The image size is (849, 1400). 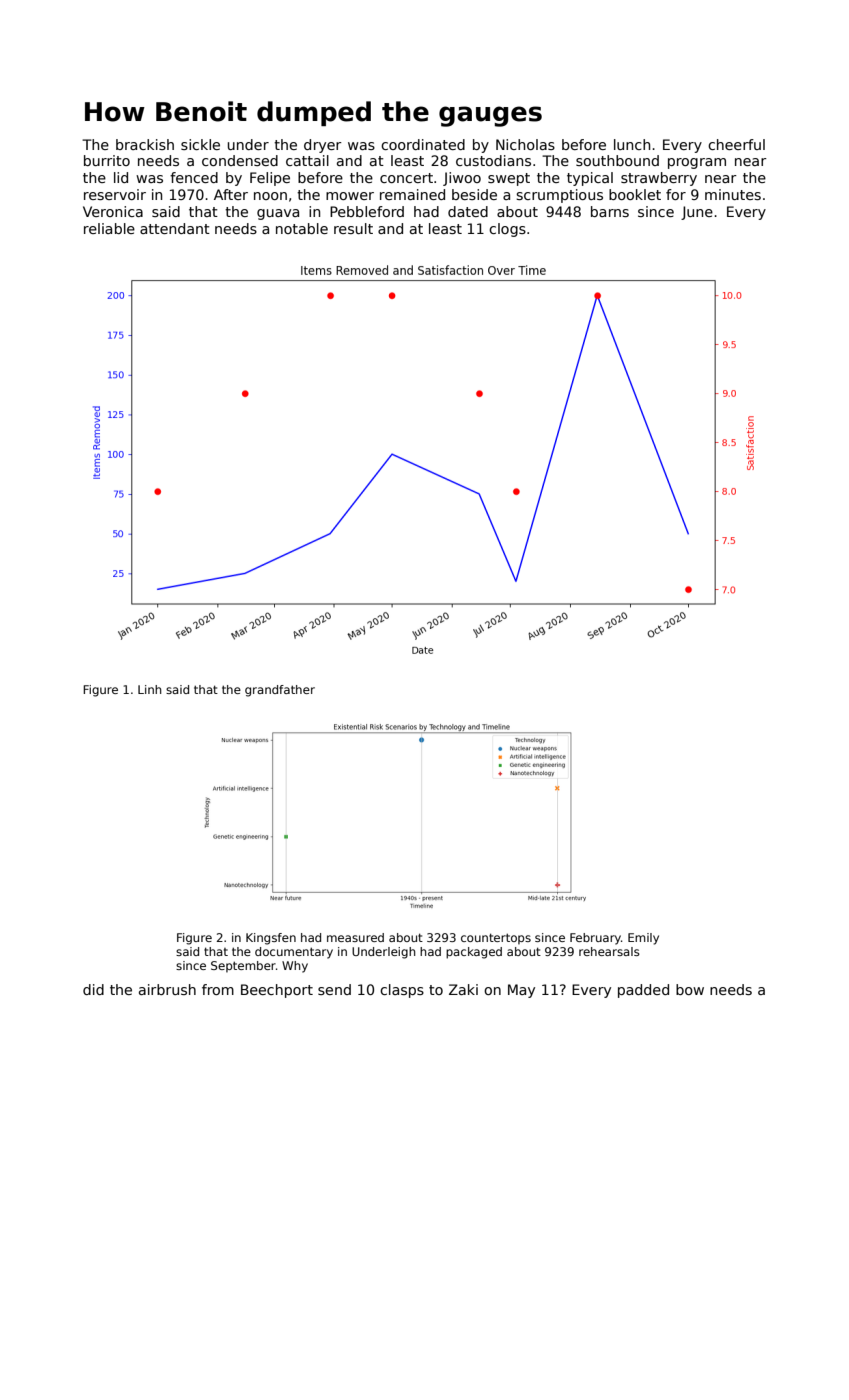 What do you see at coordinates (643, 991) in the screenshot?
I see `padded` at bounding box center [643, 991].
